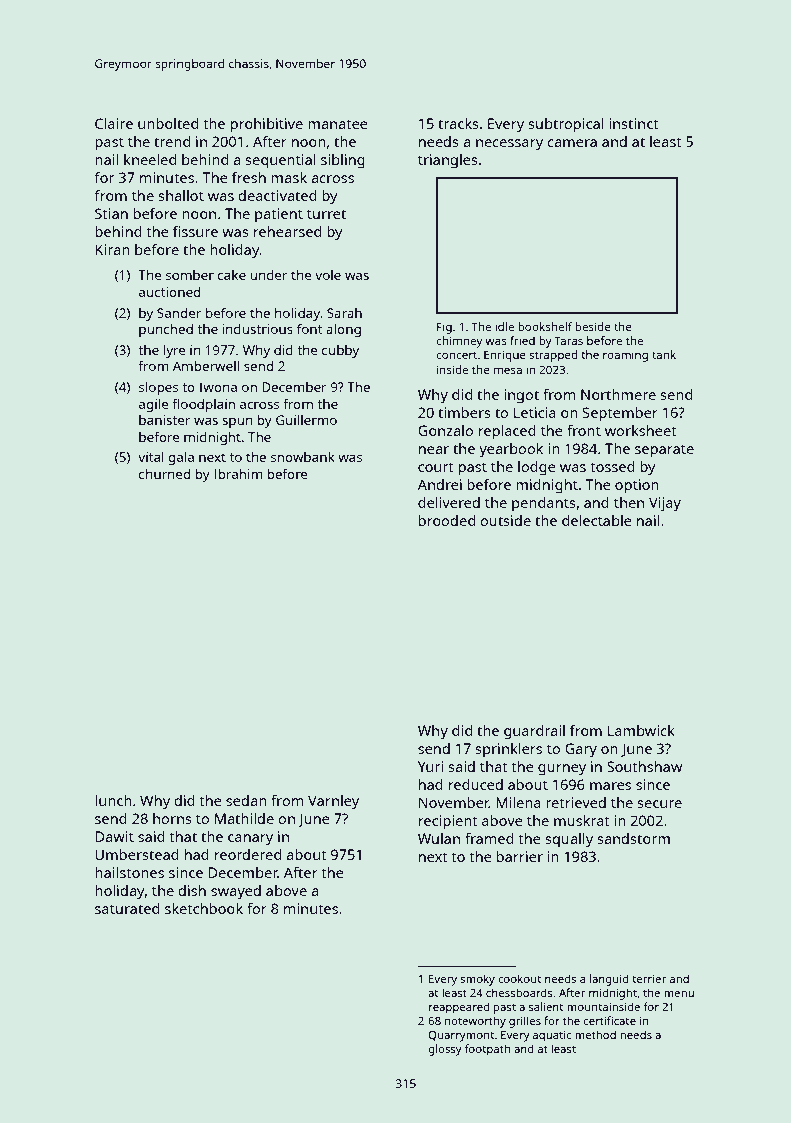 Image resolution: width=791 pixels, height=1123 pixels. Describe the element at coordinates (164, 474) in the image. I see `churned` at that location.
